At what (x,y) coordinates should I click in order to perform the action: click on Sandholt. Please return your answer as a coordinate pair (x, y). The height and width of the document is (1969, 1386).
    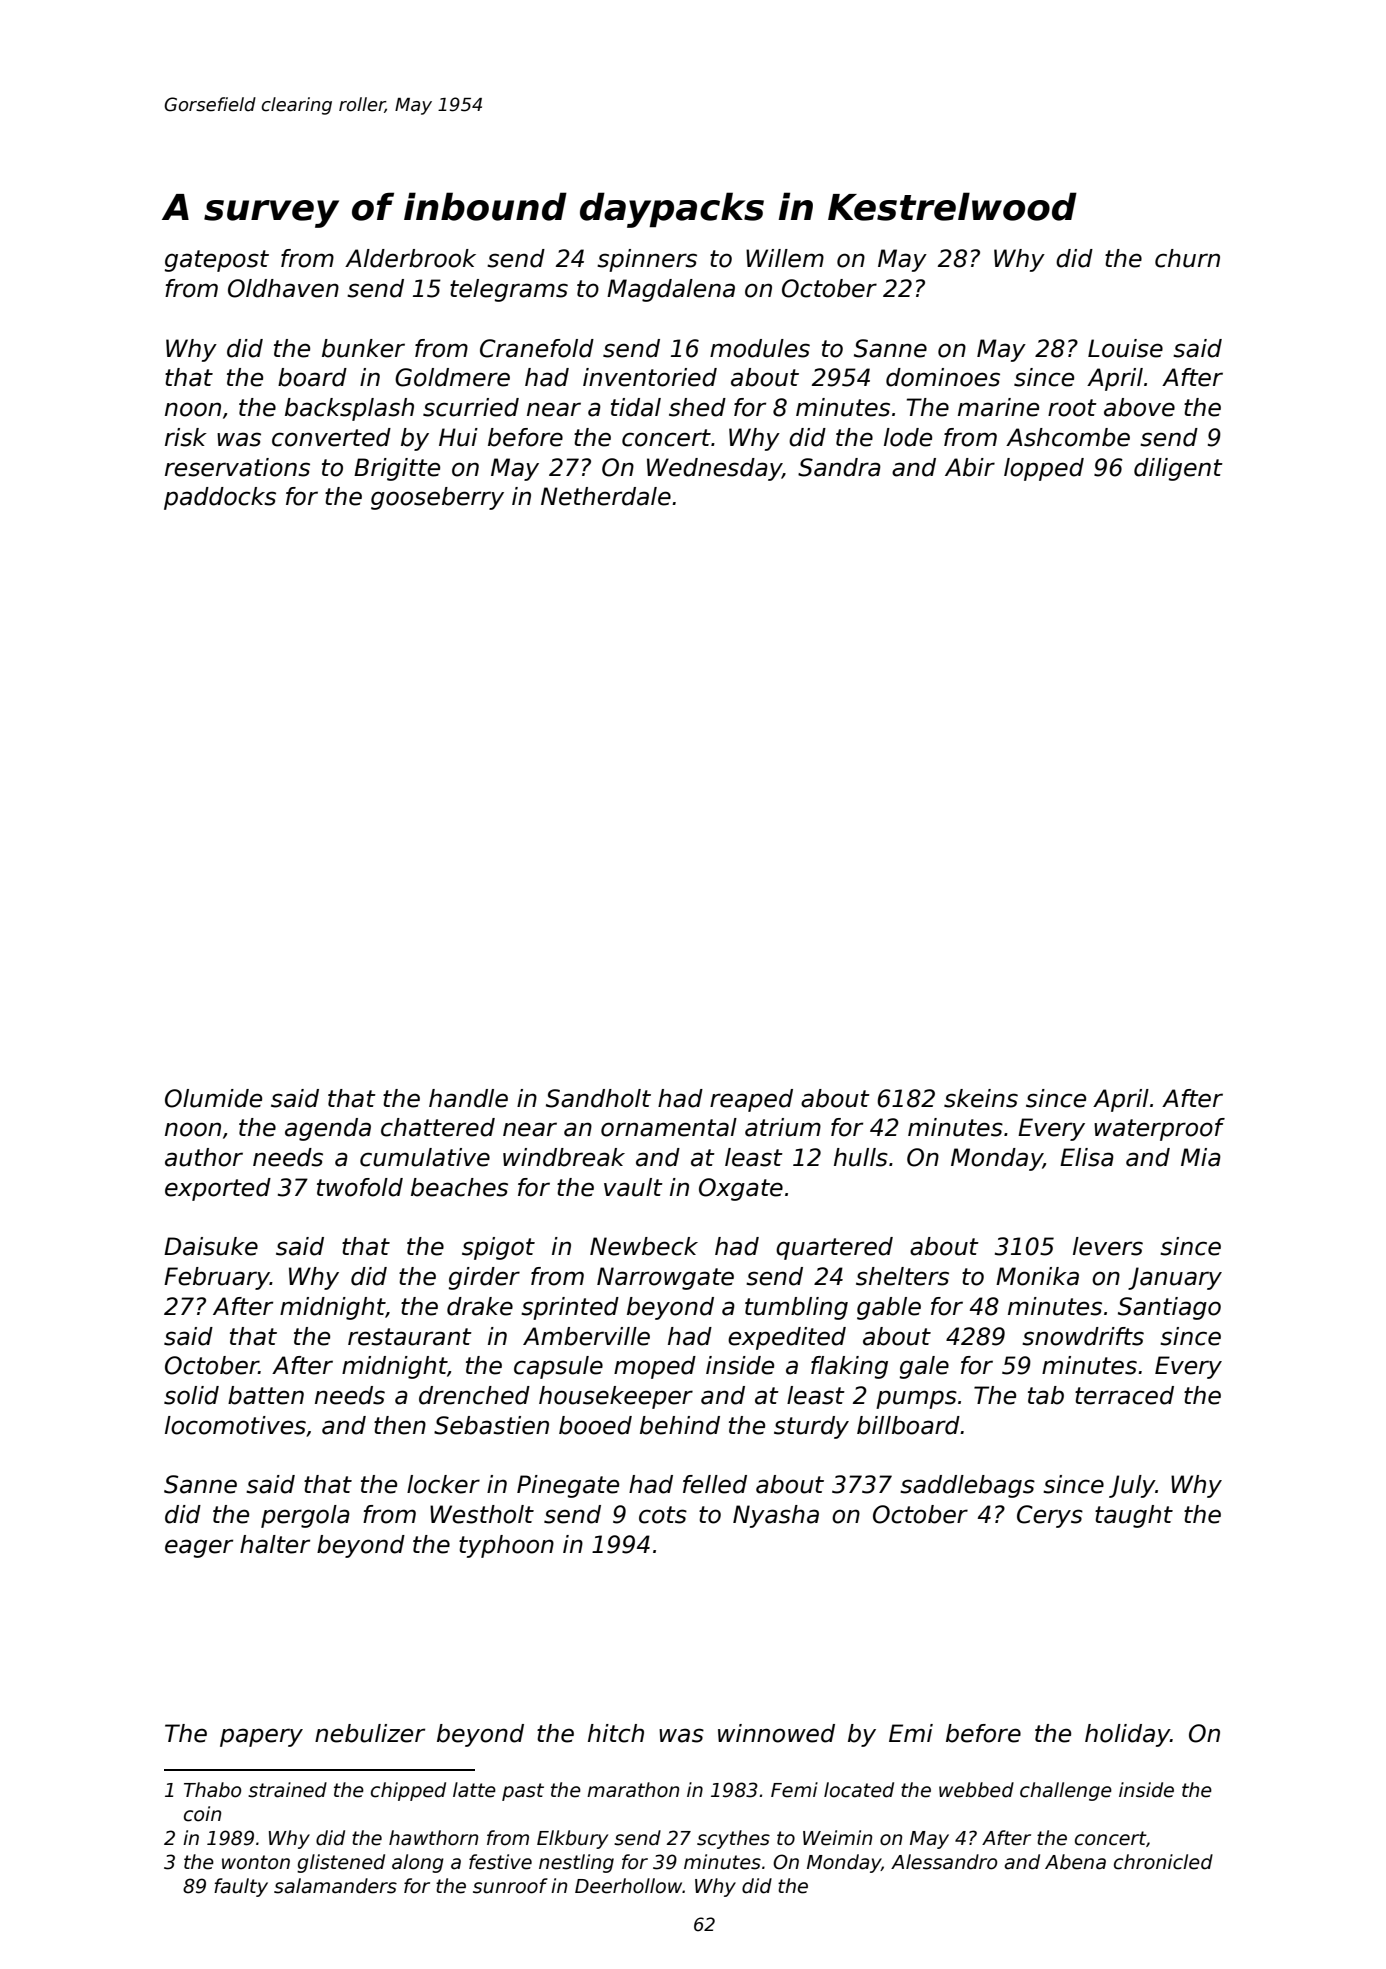
    Looking at the image, I should click on (598, 1098).
